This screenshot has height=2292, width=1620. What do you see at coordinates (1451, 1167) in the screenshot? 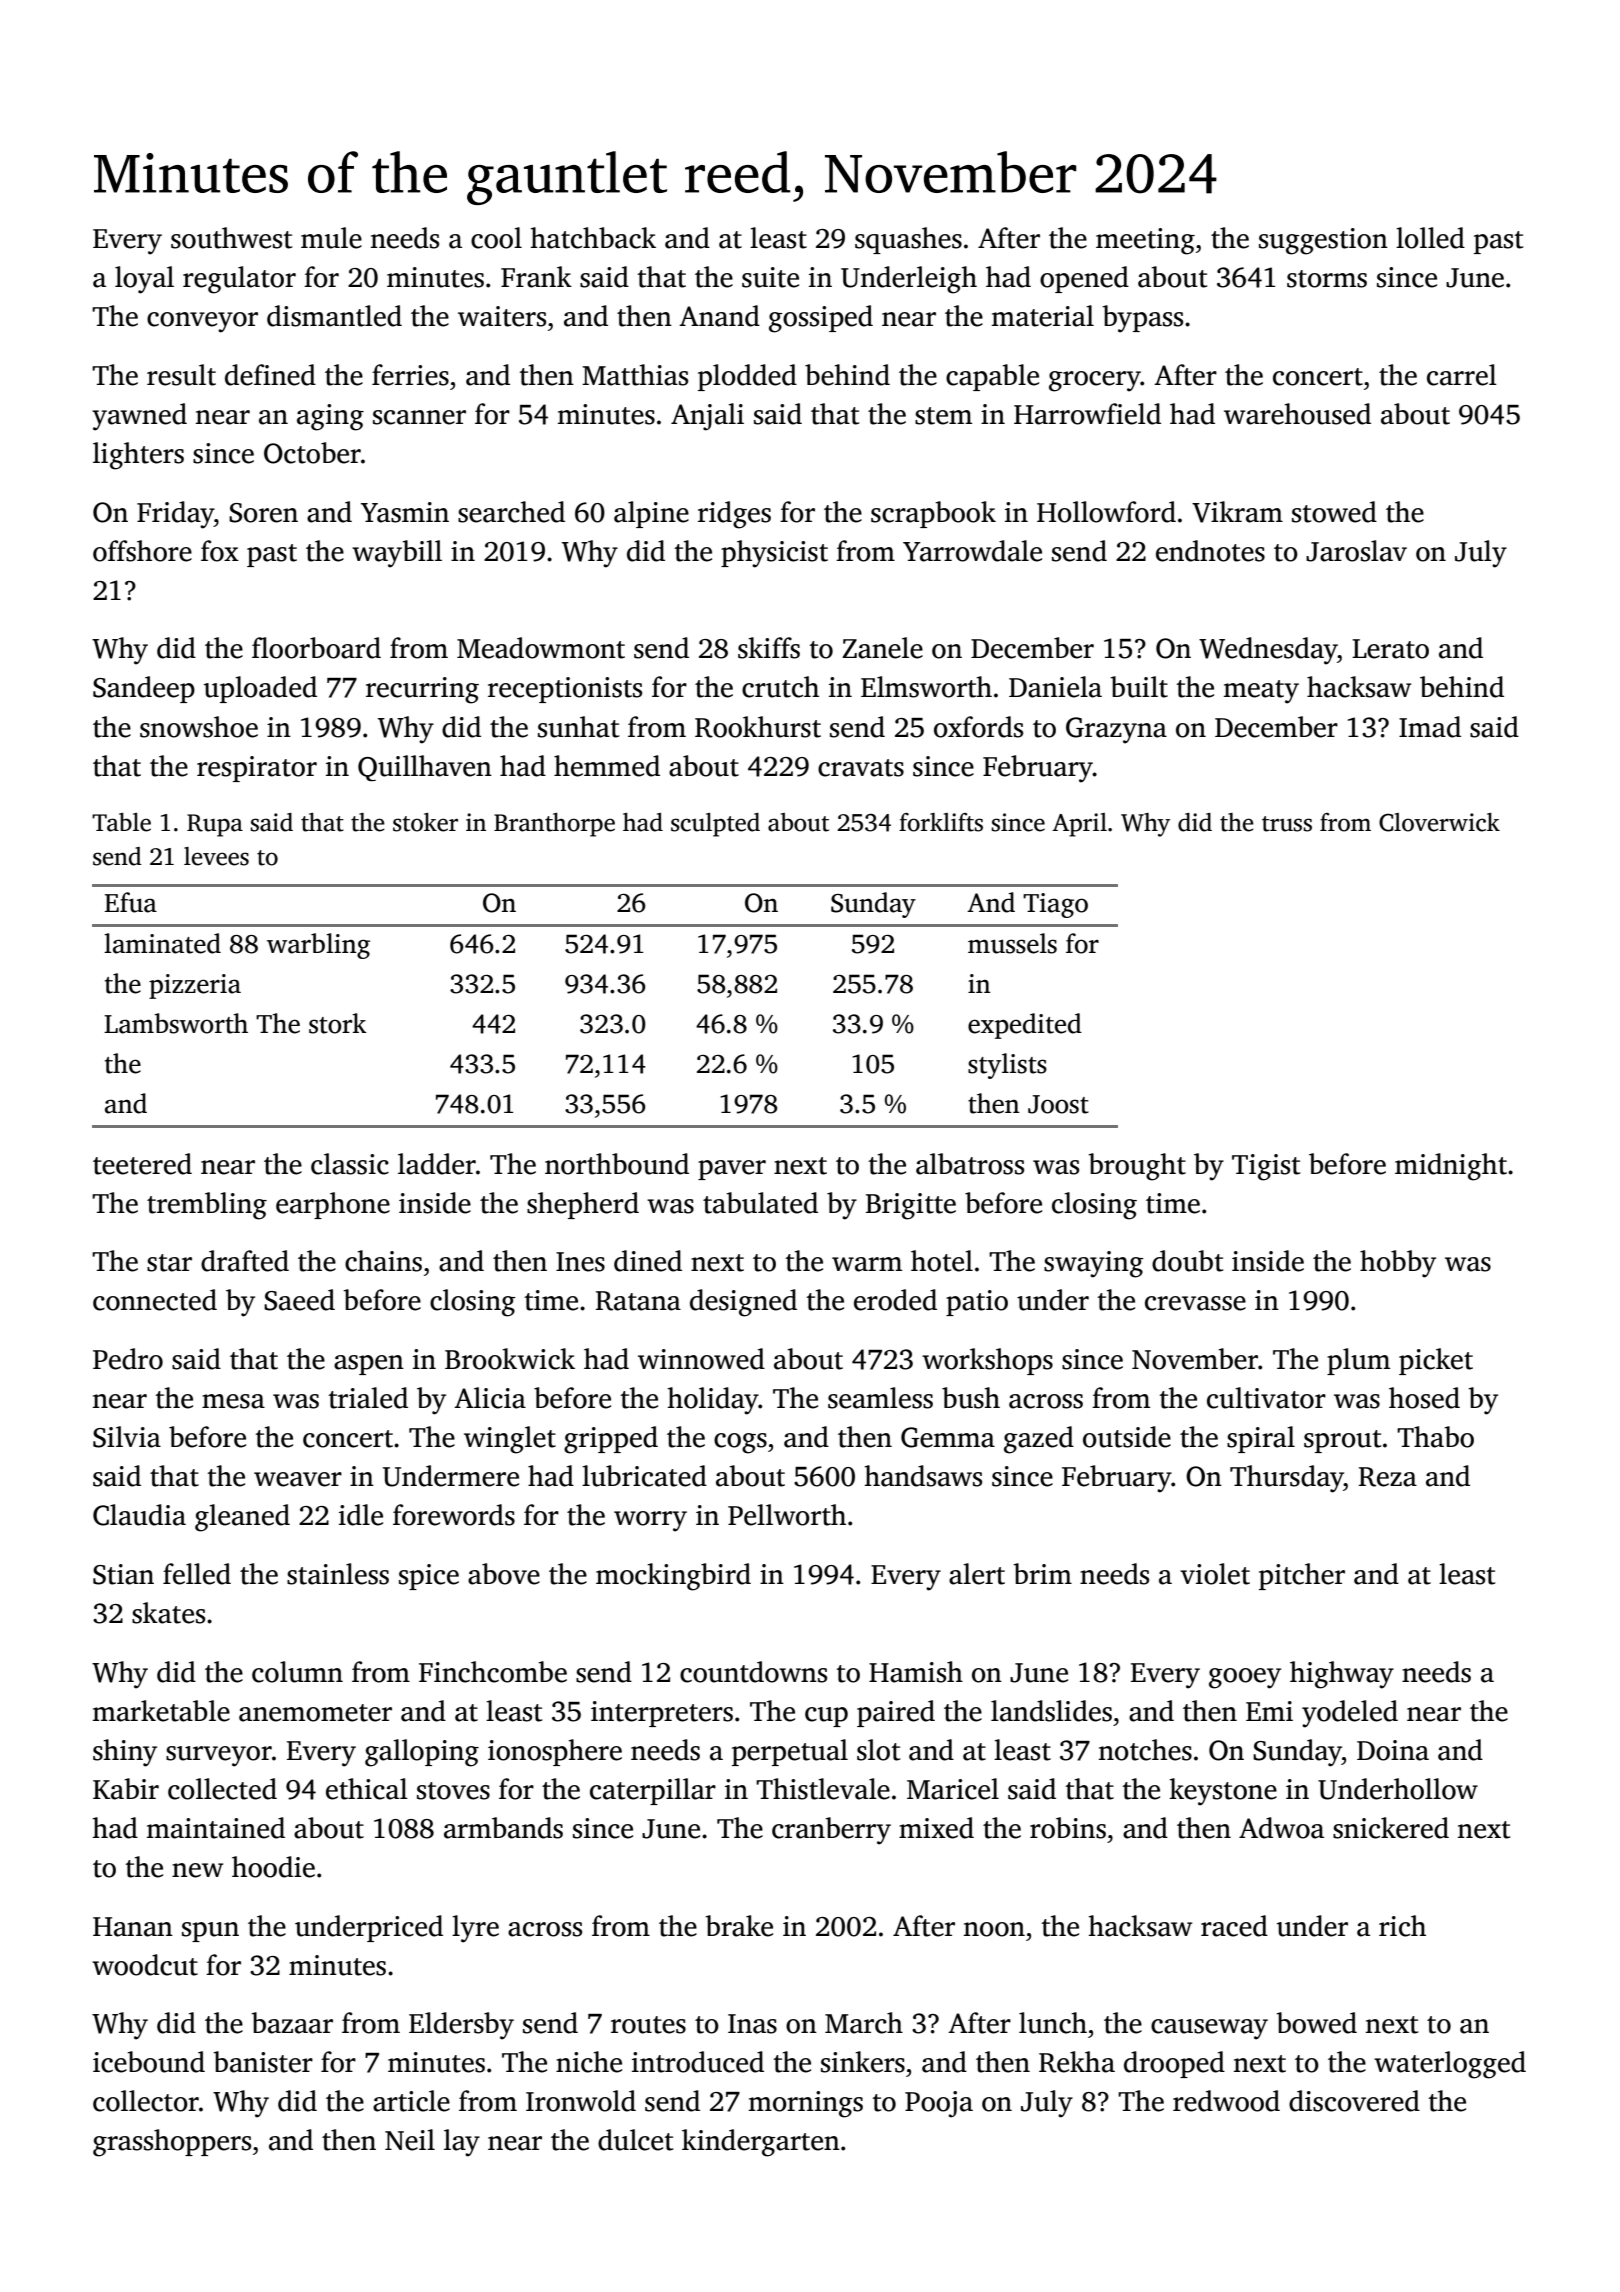
I see `midnight` at bounding box center [1451, 1167].
